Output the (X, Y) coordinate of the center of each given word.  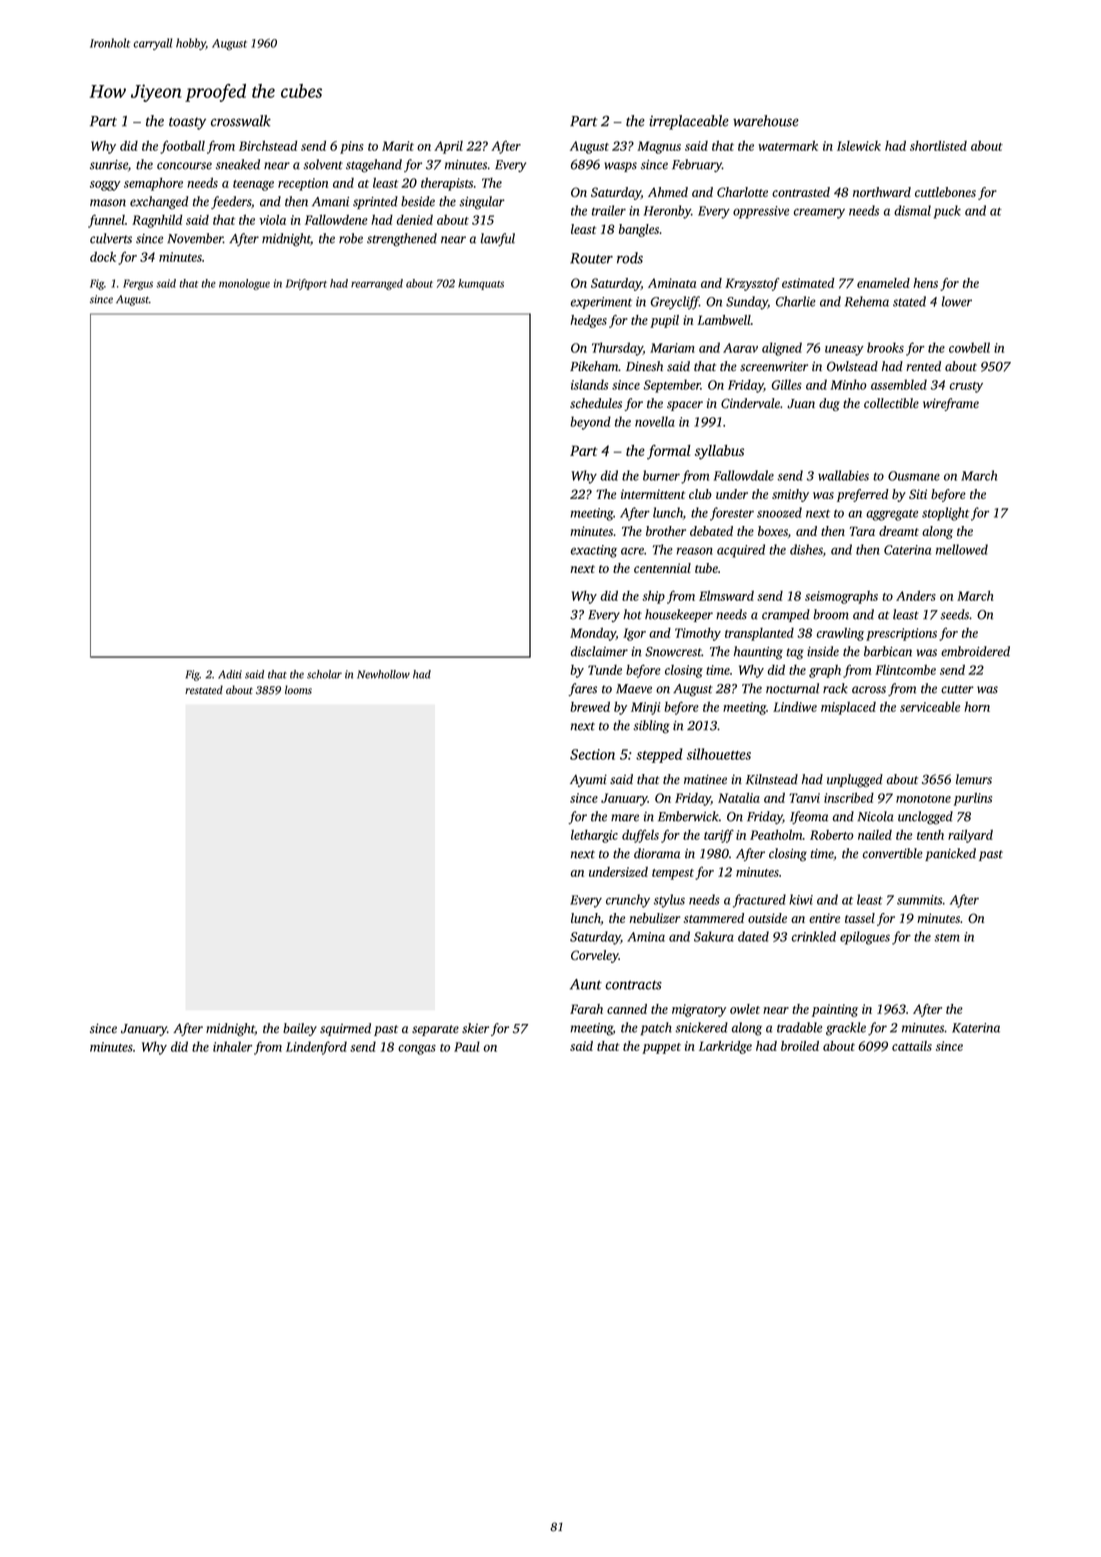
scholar (324, 674)
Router (591, 258)
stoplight (946, 514)
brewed (590, 707)
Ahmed (668, 192)
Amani (330, 202)
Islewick (859, 146)
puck (947, 212)
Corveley (595, 956)
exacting (594, 551)
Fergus (138, 284)
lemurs (974, 779)
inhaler (232, 1046)
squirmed (345, 1029)
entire (824, 918)
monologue (244, 284)
